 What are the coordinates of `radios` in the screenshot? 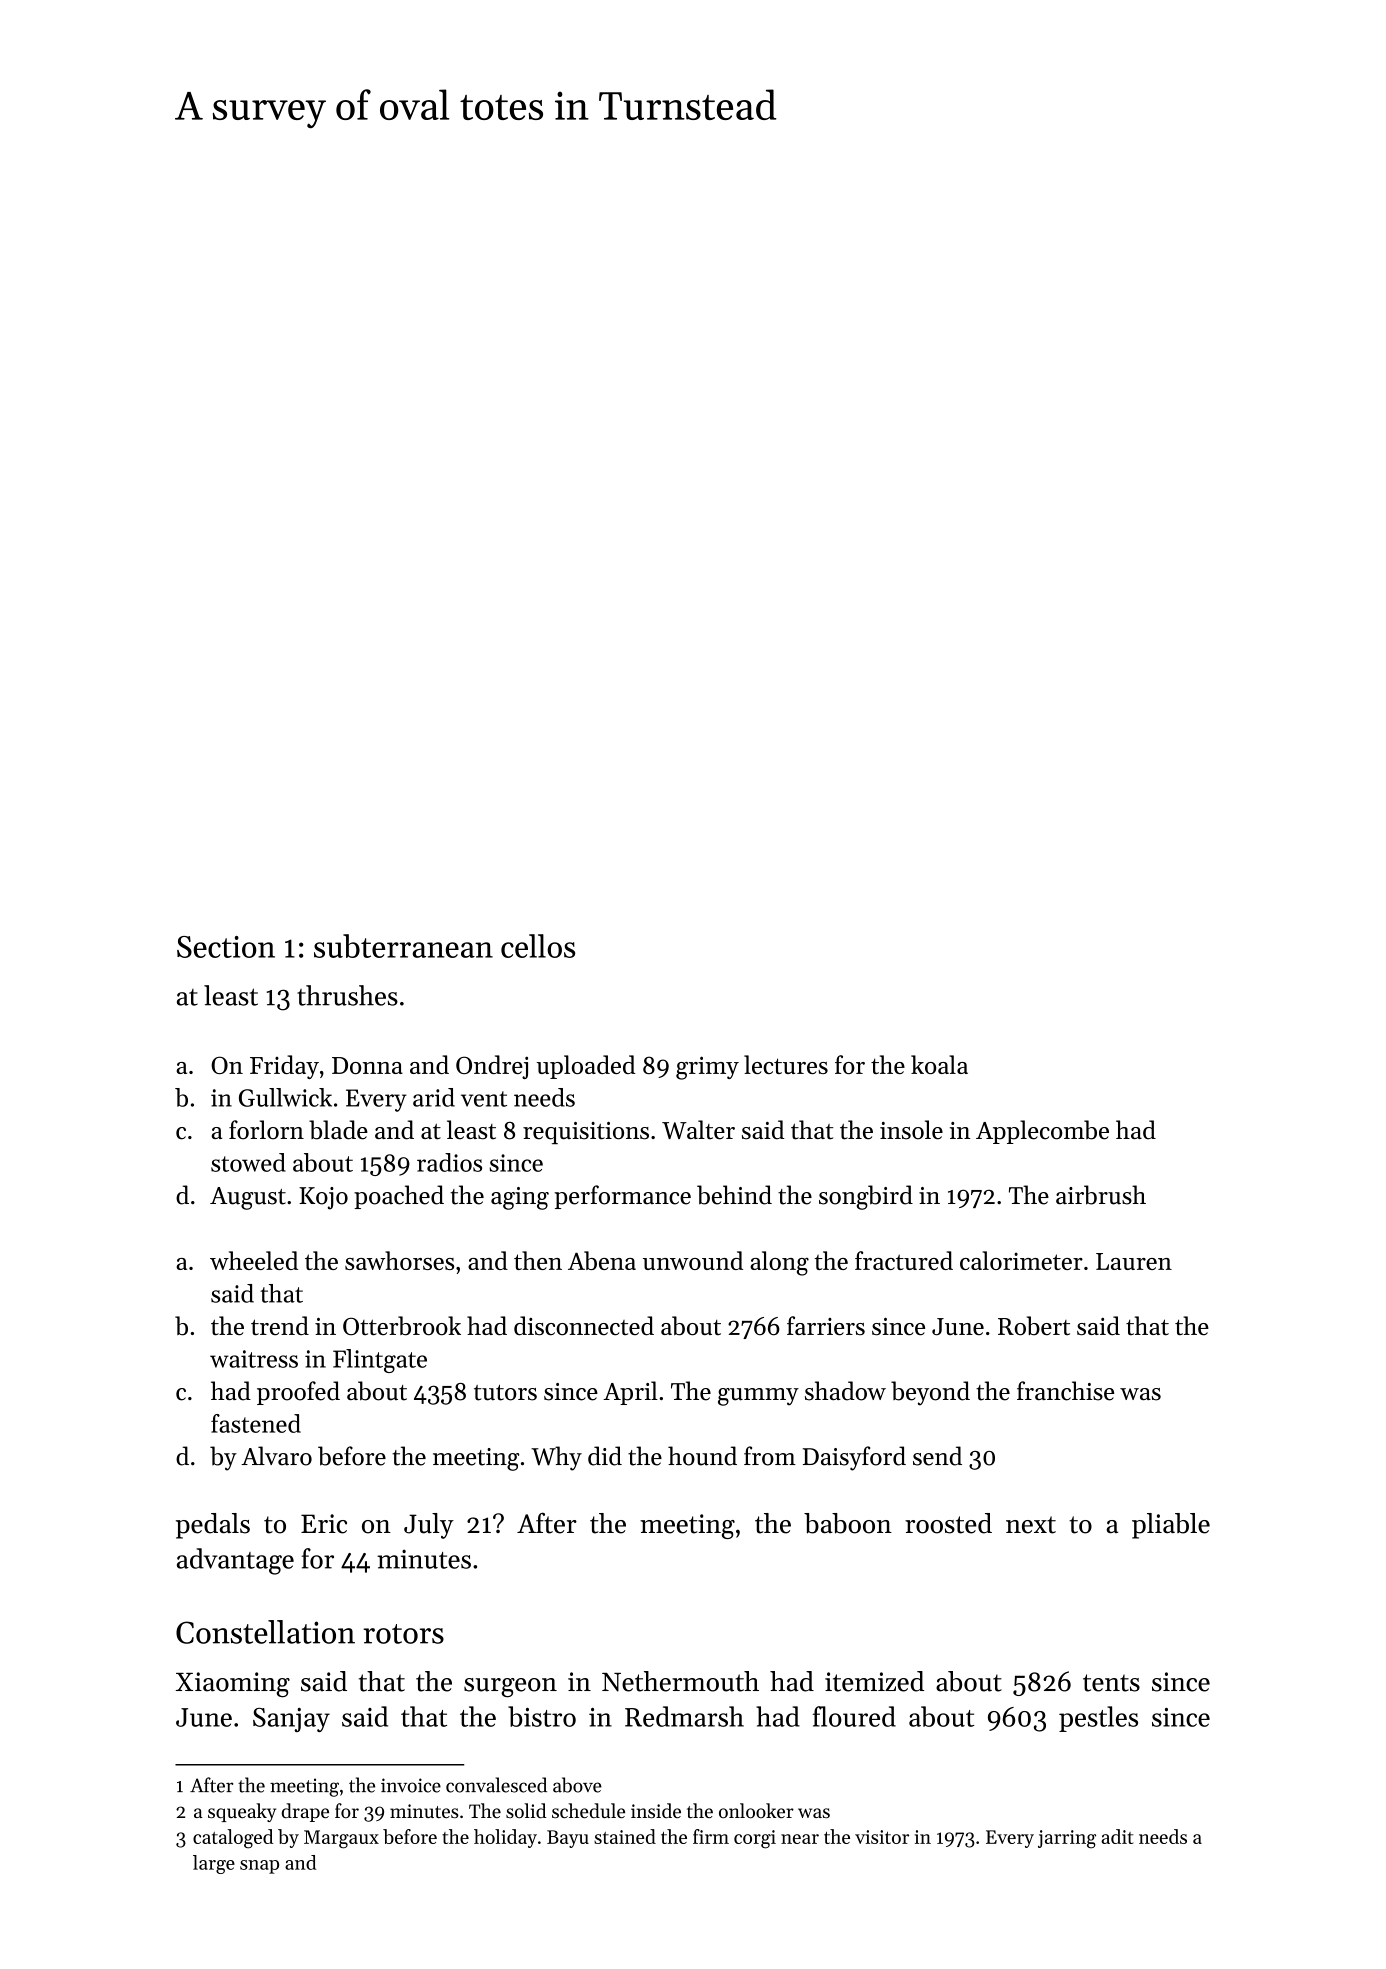 It's located at (449, 1162).
